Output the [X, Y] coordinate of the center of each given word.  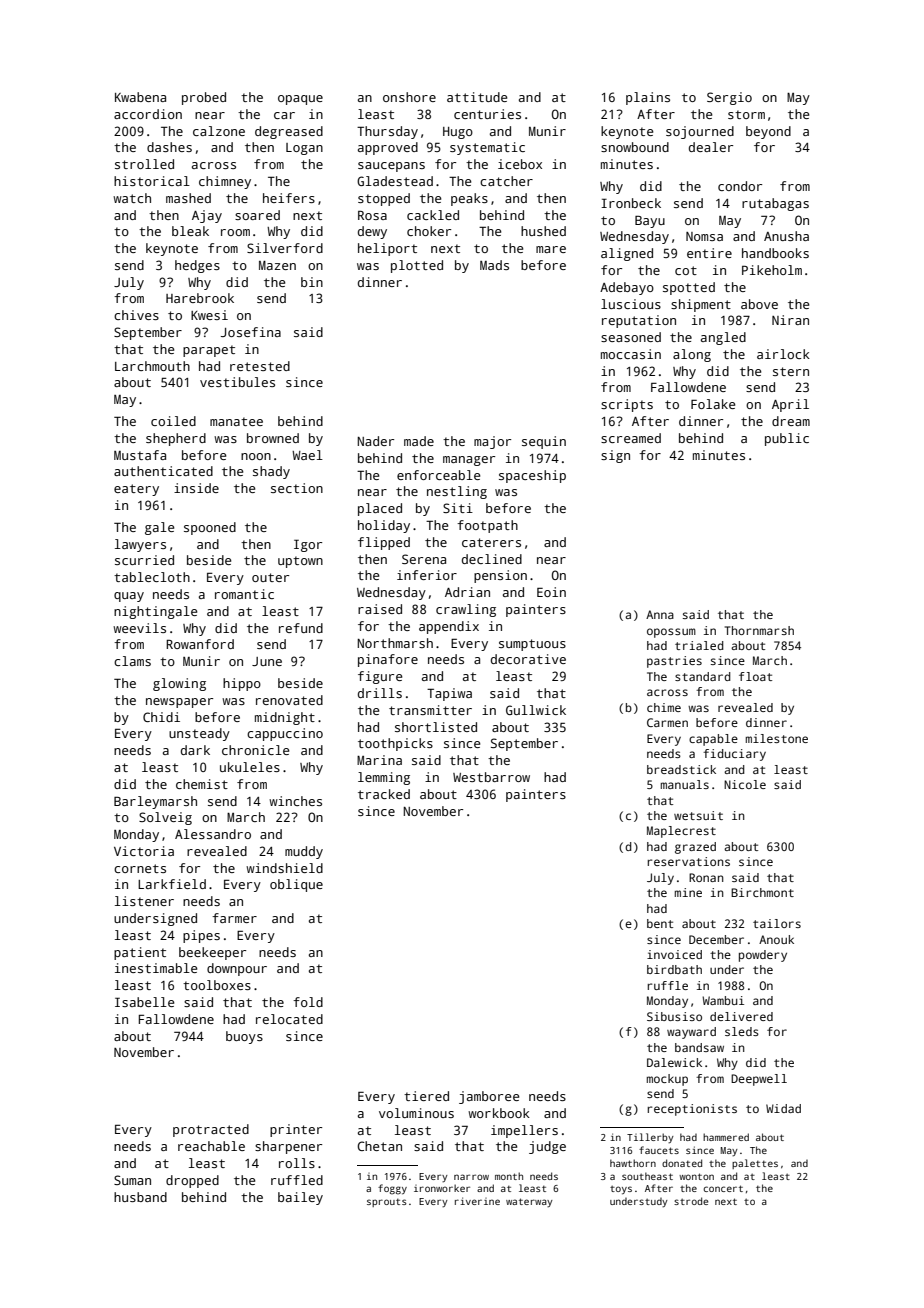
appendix [449, 627]
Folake [713, 404]
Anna [660, 614]
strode [691, 1201]
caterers [491, 542]
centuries [487, 114]
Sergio [729, 98]
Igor [308, 545]
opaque [300, 100]
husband [140, 1197]
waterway [529, 1202]
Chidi [161, 717]
